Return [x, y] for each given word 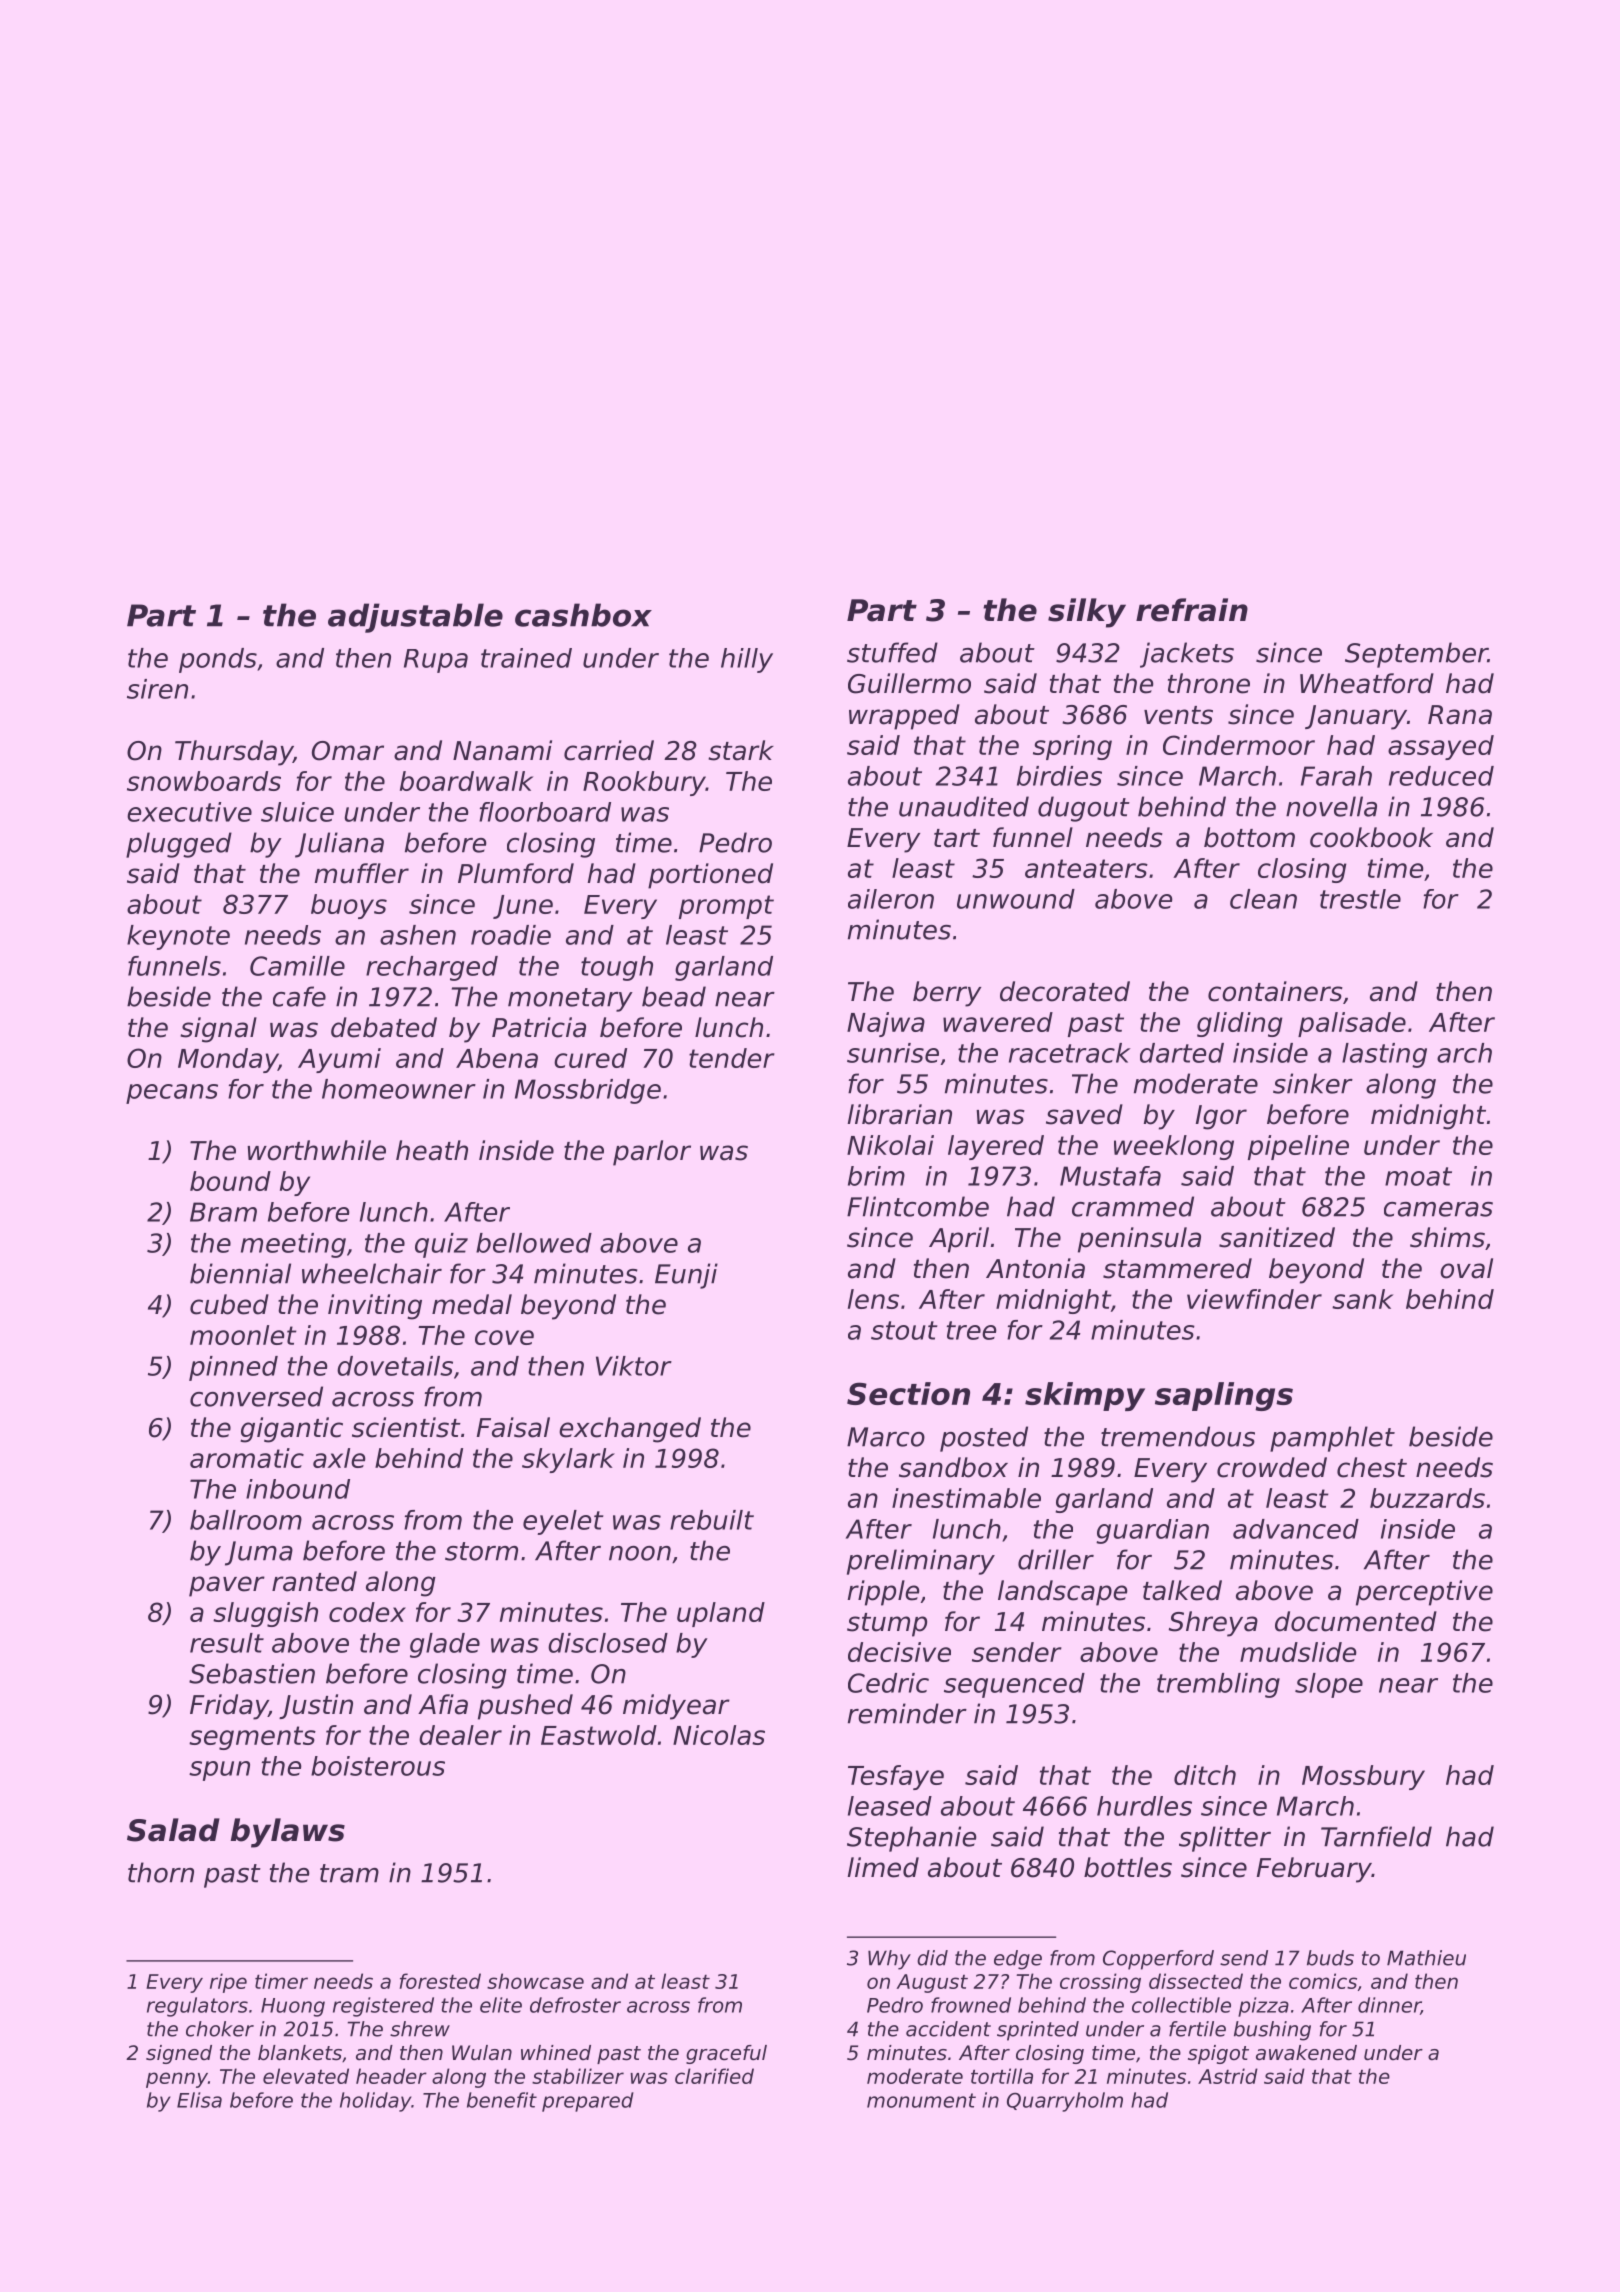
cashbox [583, 615]
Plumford [516, 873]
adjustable [415, 618]
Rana [1460, 715]
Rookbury [644, 783]
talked [1182, 1590]
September [1416, 655]
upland [721, 1614]
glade [445, 1645]
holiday [375, 2102]
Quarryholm [1065, 2102]
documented [1356, 1621]
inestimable [966, 1498]
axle [339, 1458]
